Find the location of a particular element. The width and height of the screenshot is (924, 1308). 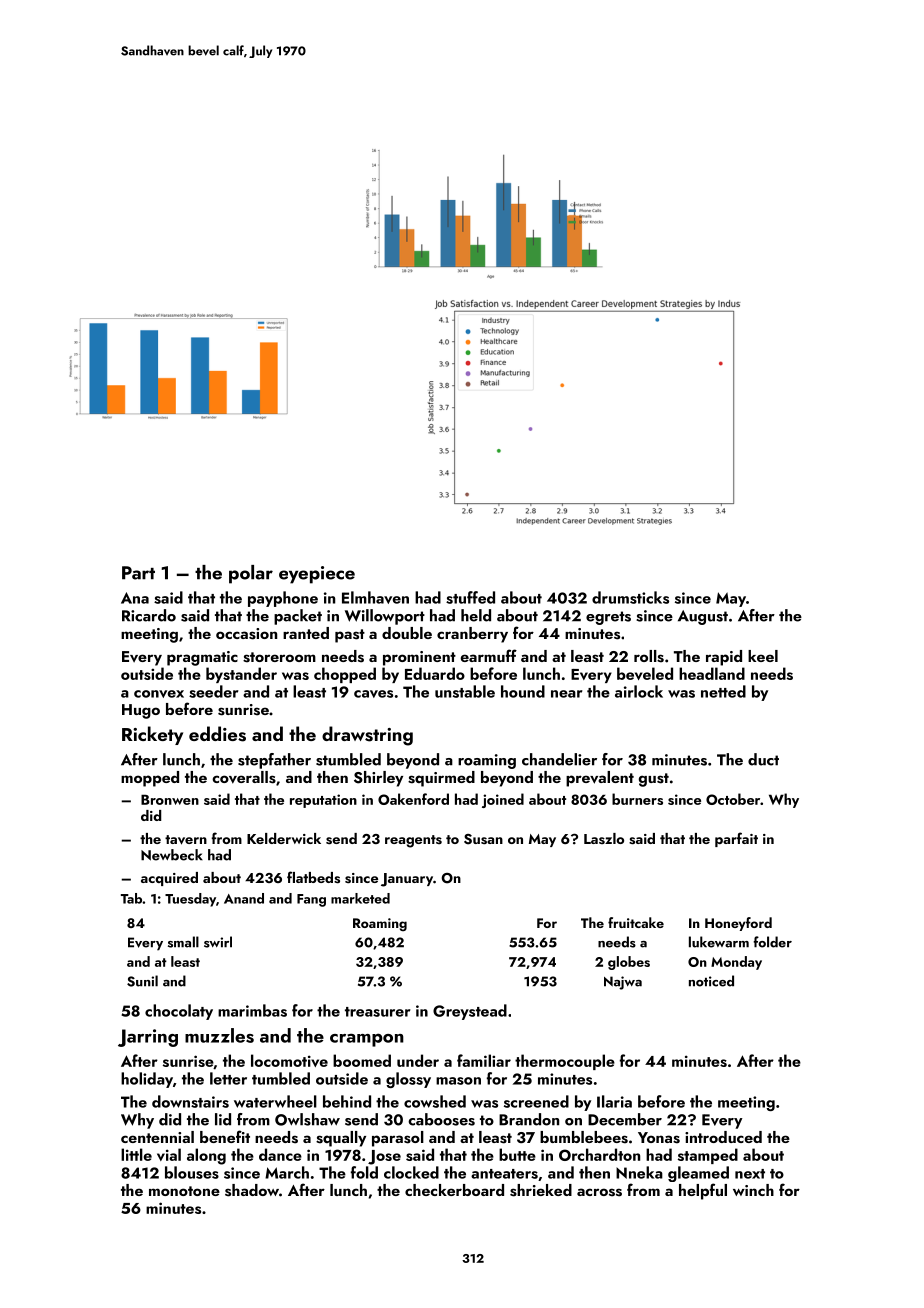

duct is located at coordinates (763, 759).
